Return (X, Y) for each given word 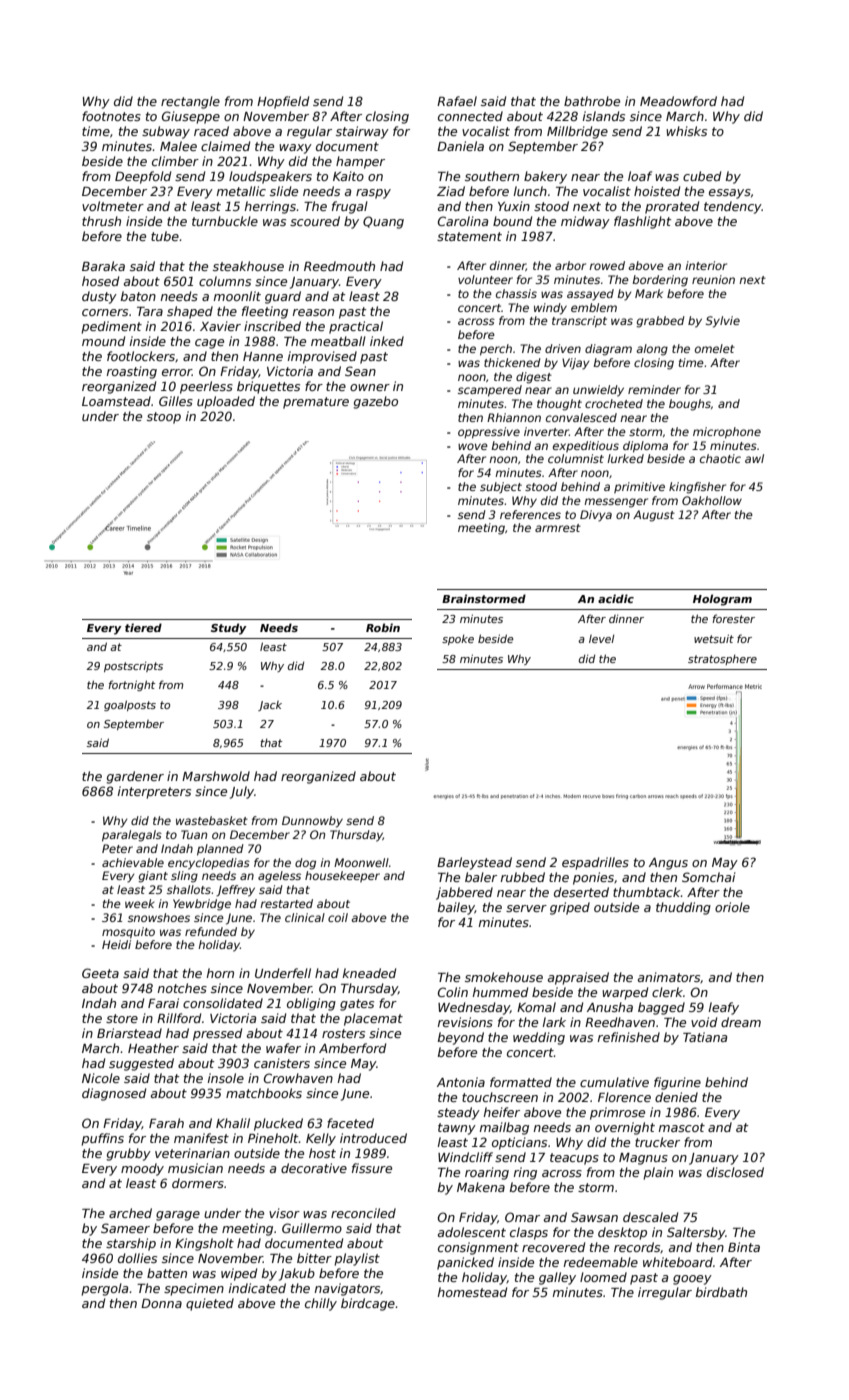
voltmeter (113, 206)
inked (387, 341)
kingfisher (697, 488)
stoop (164, 418)
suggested (141, 1064)
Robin (383, 627)
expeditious (586, 446)
